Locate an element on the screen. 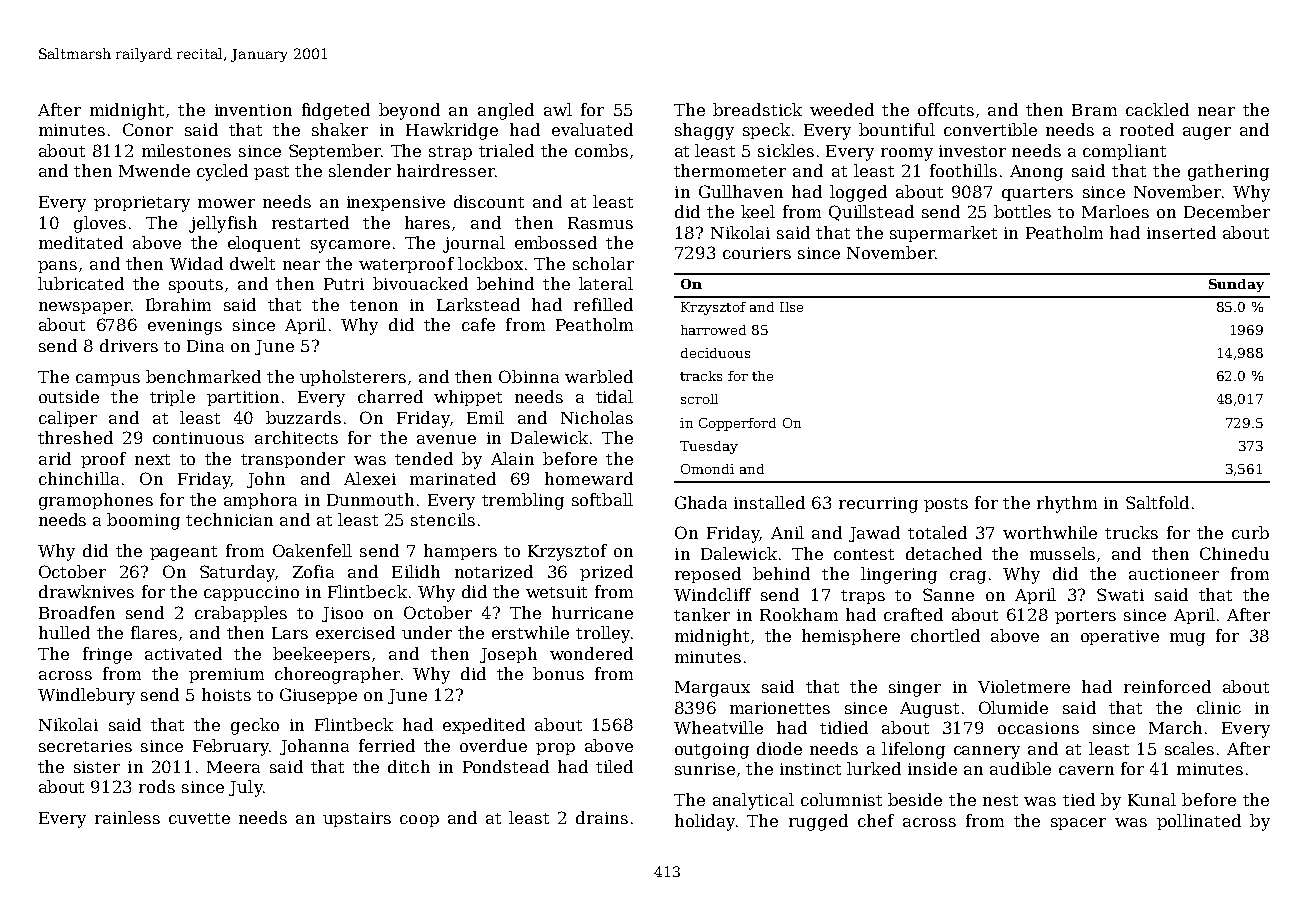 This screenshot has width=1308, height=924. notarized is located at coordinates (494, 571).
